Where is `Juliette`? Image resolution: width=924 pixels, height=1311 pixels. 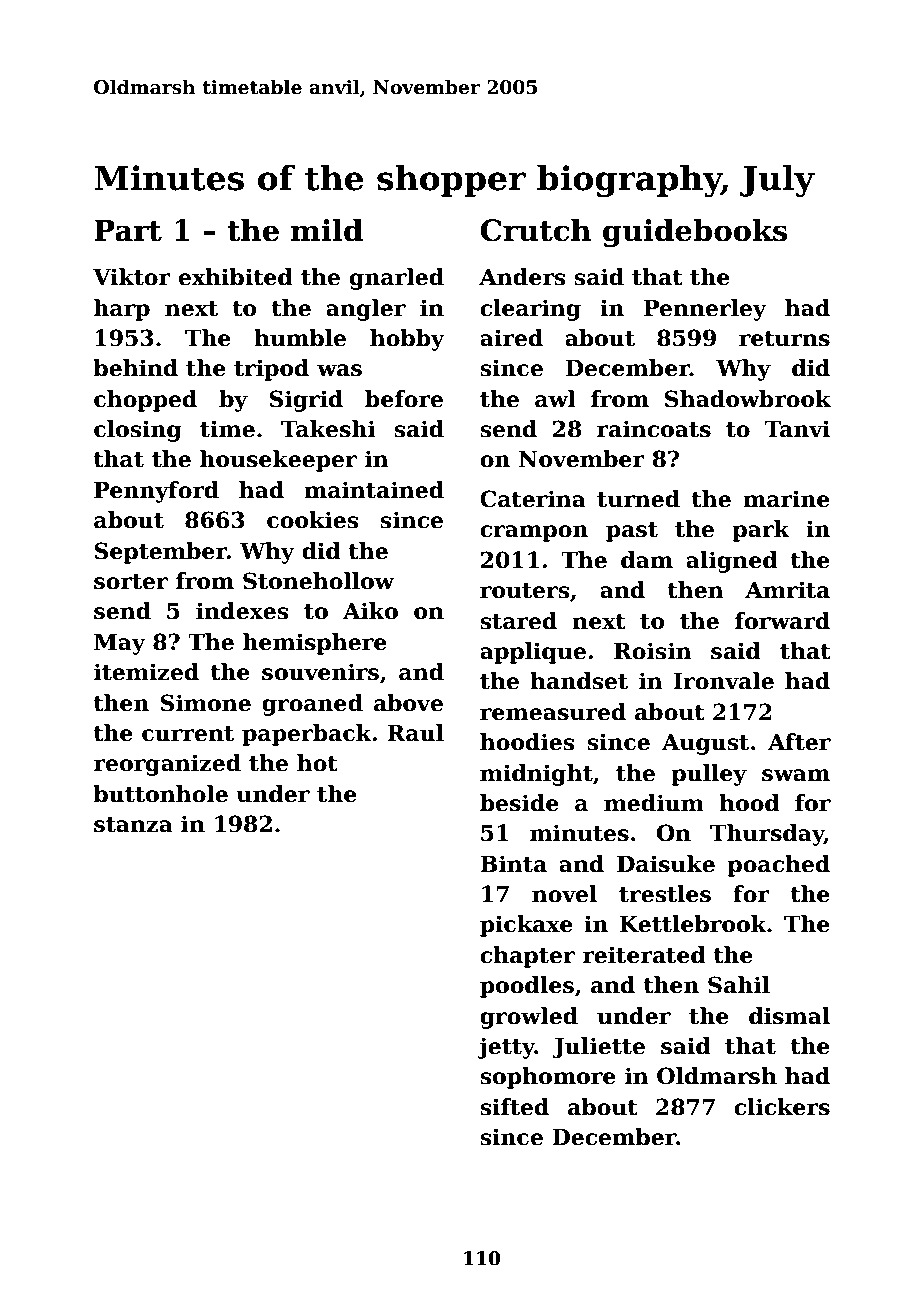
Juliette is located at coordinates (598, 1048).
